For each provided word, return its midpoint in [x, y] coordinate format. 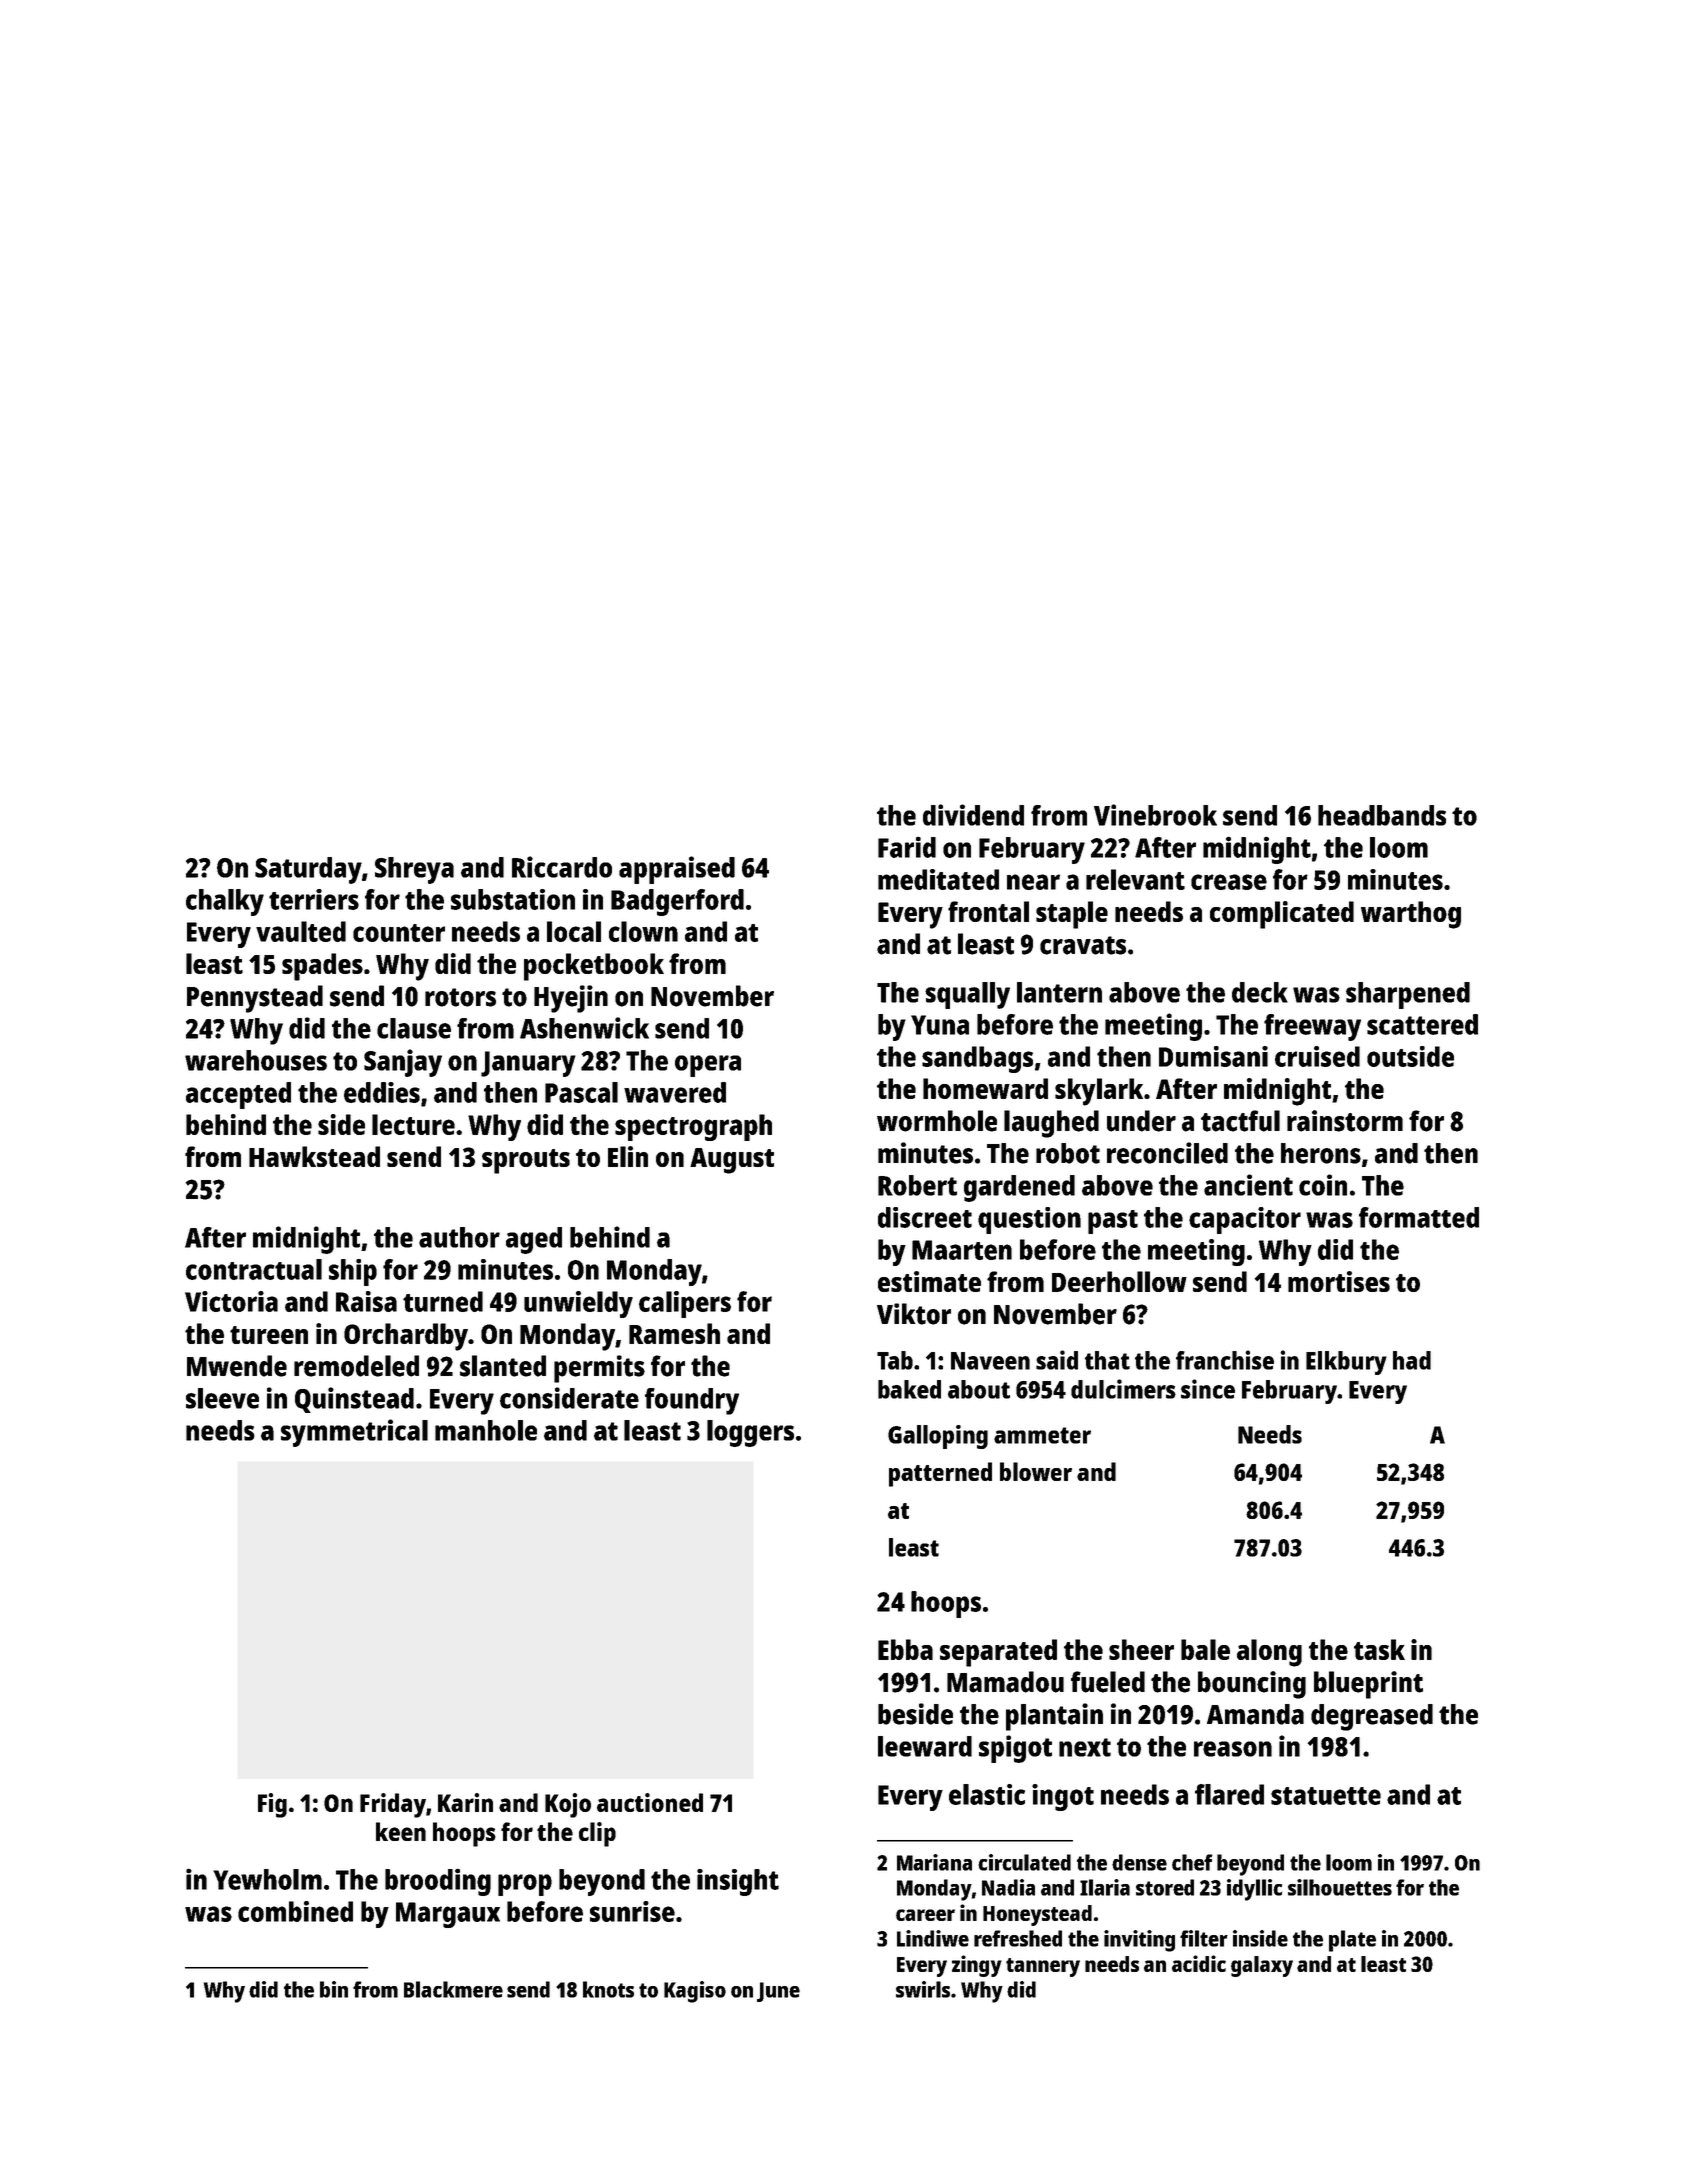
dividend [973, 815]
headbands [1382, 815]
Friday [393, 1805]
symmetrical [354, 1433]
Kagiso [695, 1992]
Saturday [308, 870]
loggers [750, 1433]
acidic [1199, 1963]
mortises [1339, 1281]
